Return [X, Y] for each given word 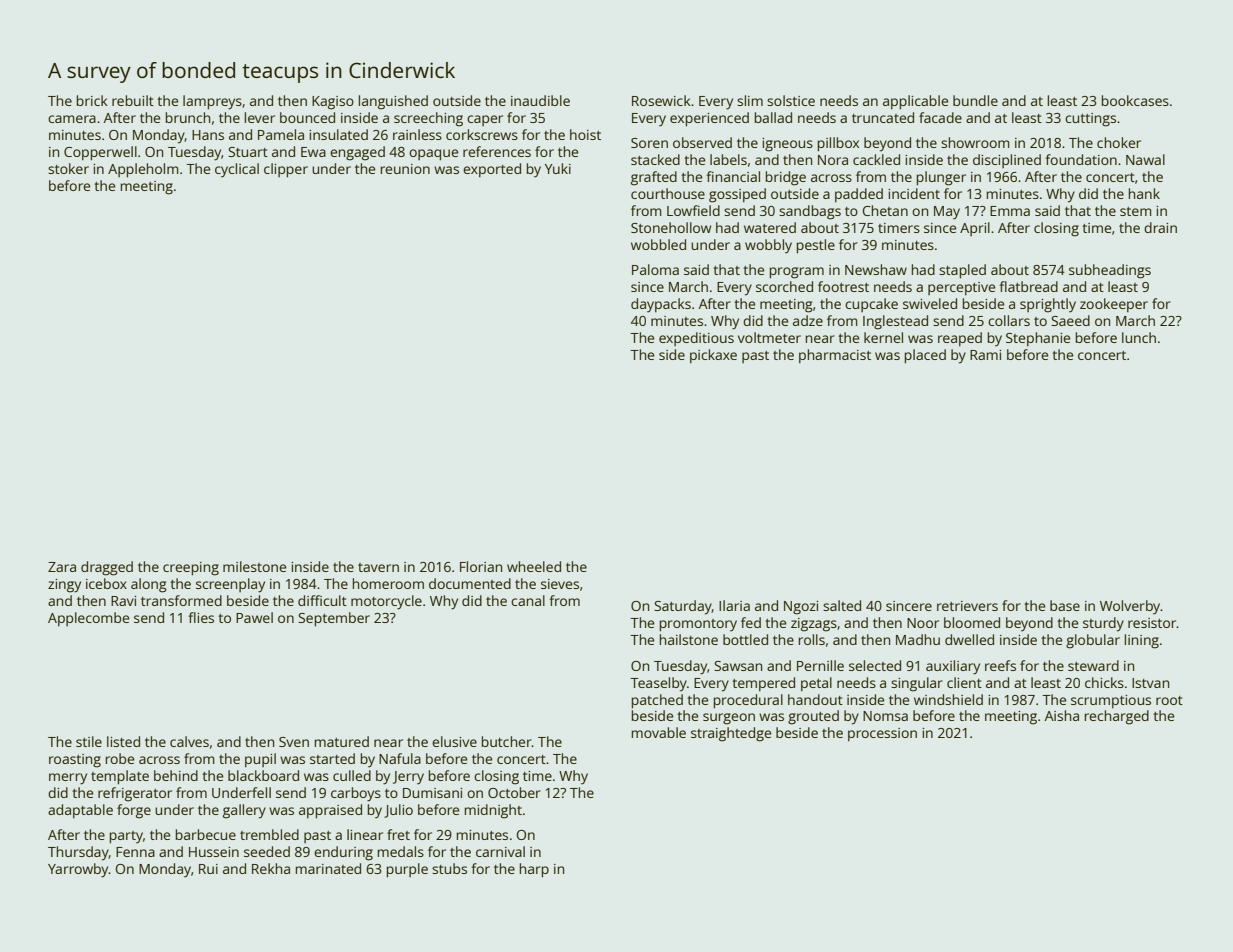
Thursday [78, 853]
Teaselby [658, 684]
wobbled [658, 244]
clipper [286, 170]
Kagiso [333, 103]
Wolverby [1130, 607]
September [334, 619]
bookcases [1135, 100]
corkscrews [482, 134]
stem [1136, 211]
